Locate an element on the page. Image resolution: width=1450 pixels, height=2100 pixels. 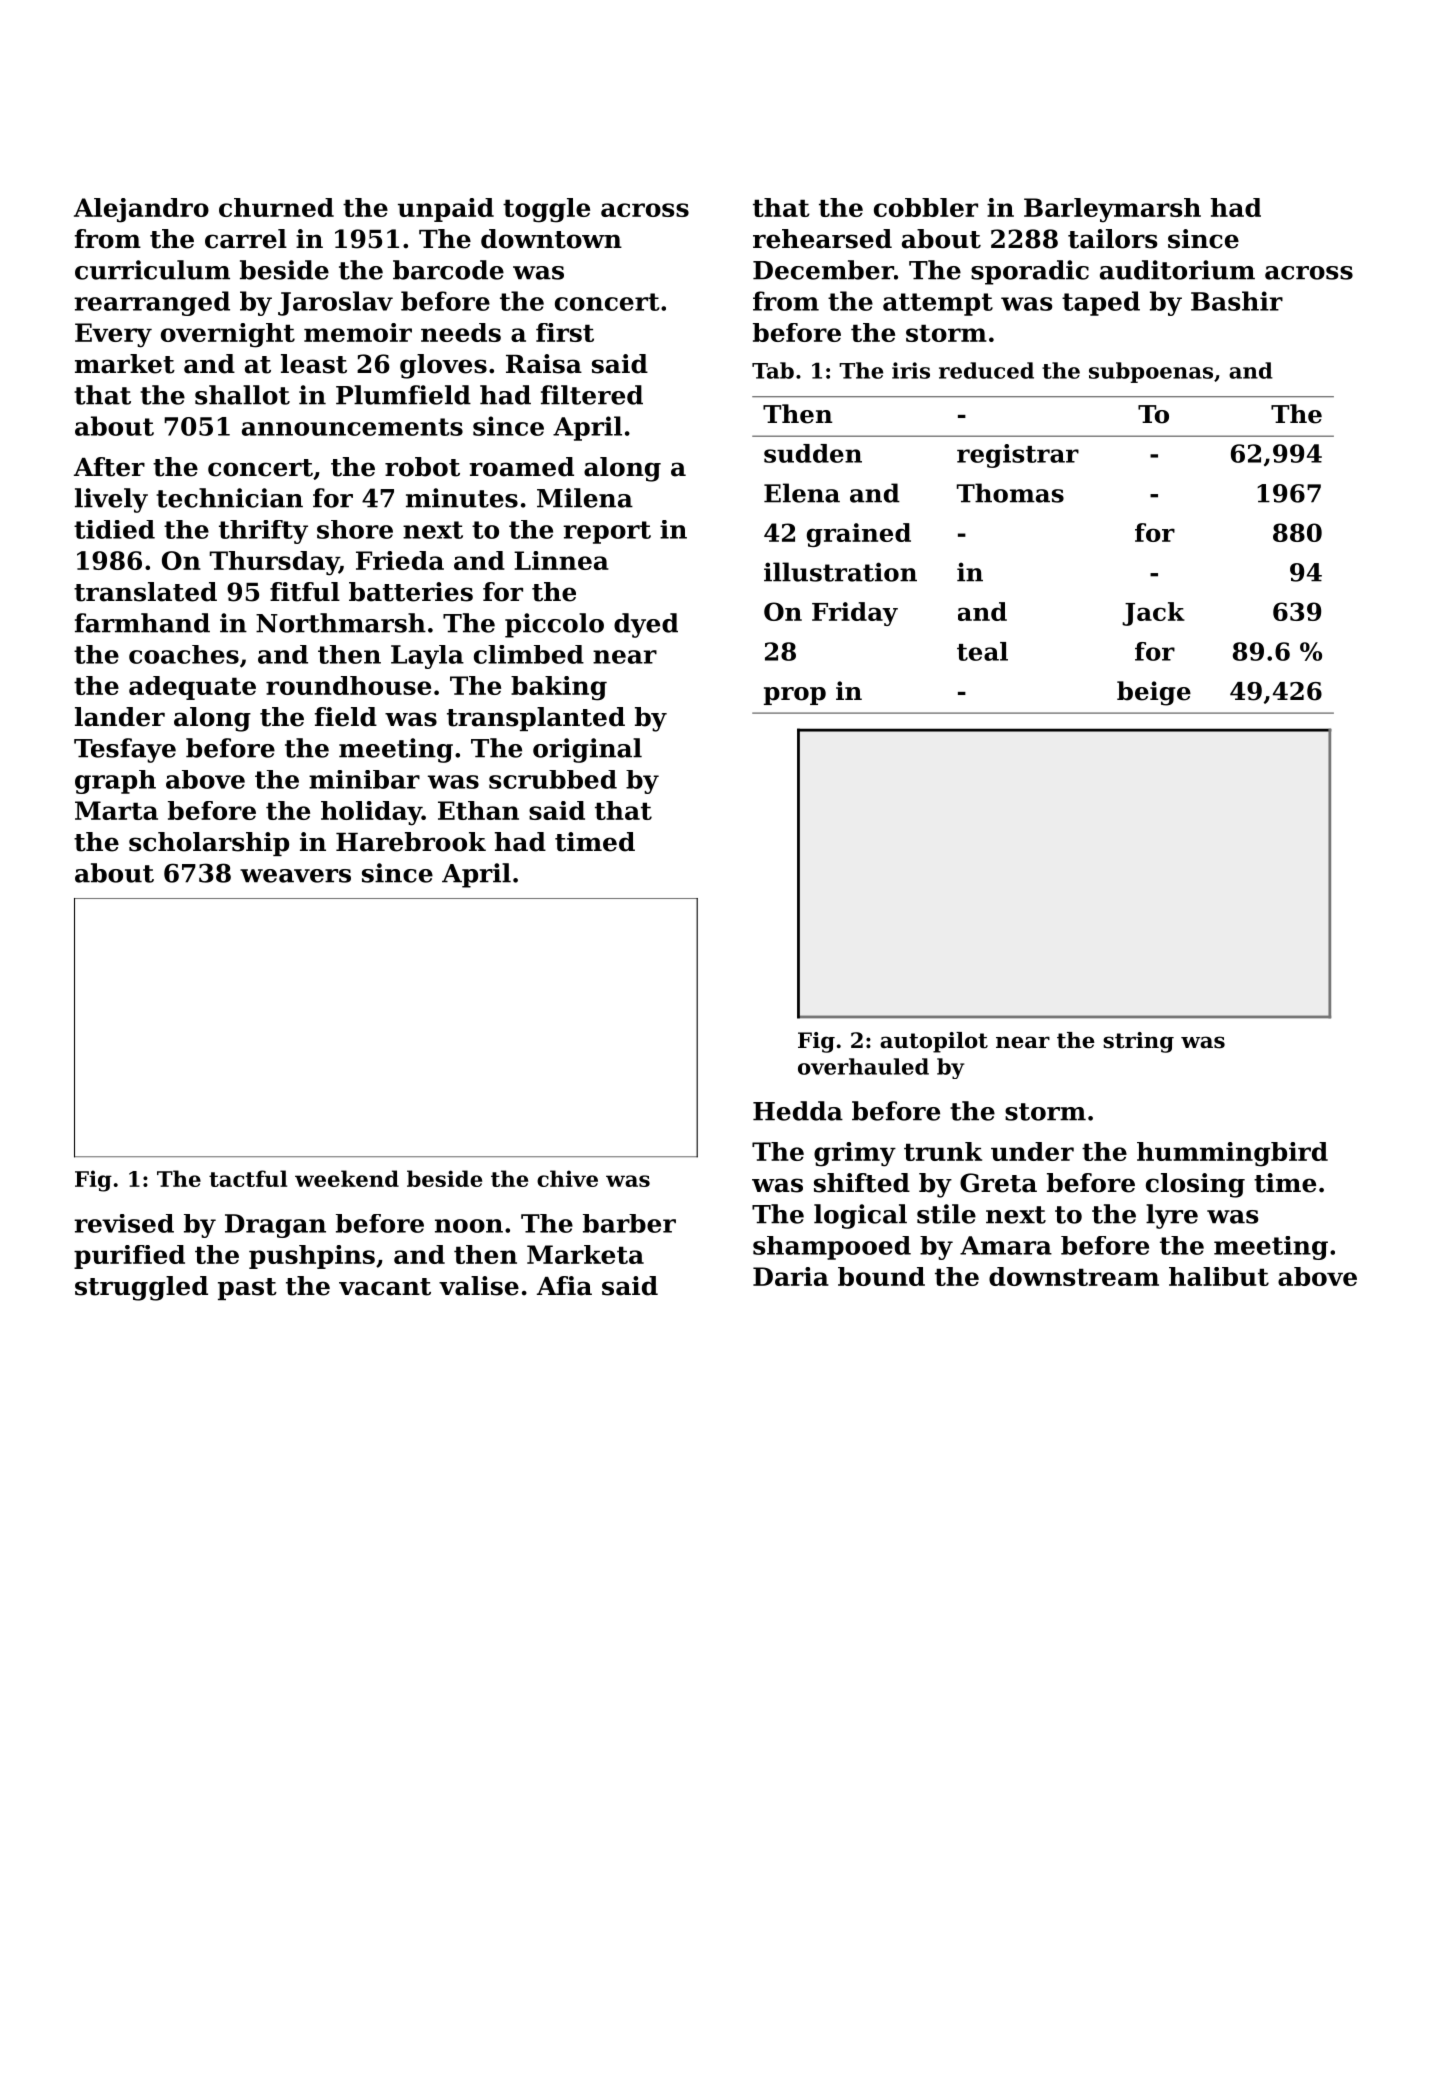
rehearsed is located at coordinates (822, 239).
